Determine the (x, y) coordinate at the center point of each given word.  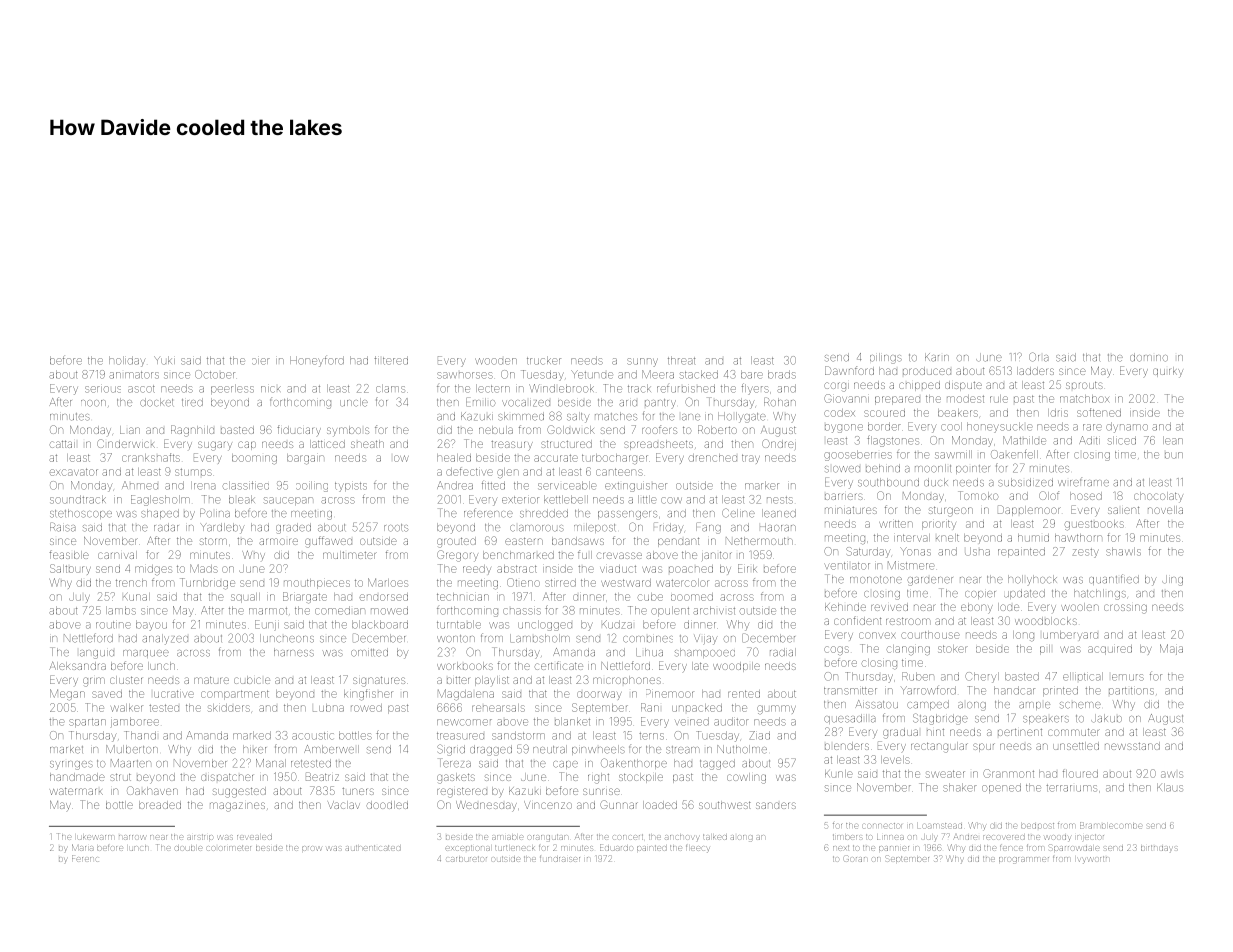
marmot (268, 611)
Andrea (455, 485)
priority (939, 525)
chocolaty (1158, 497)
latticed (327, 444)
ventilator (847, 566)
